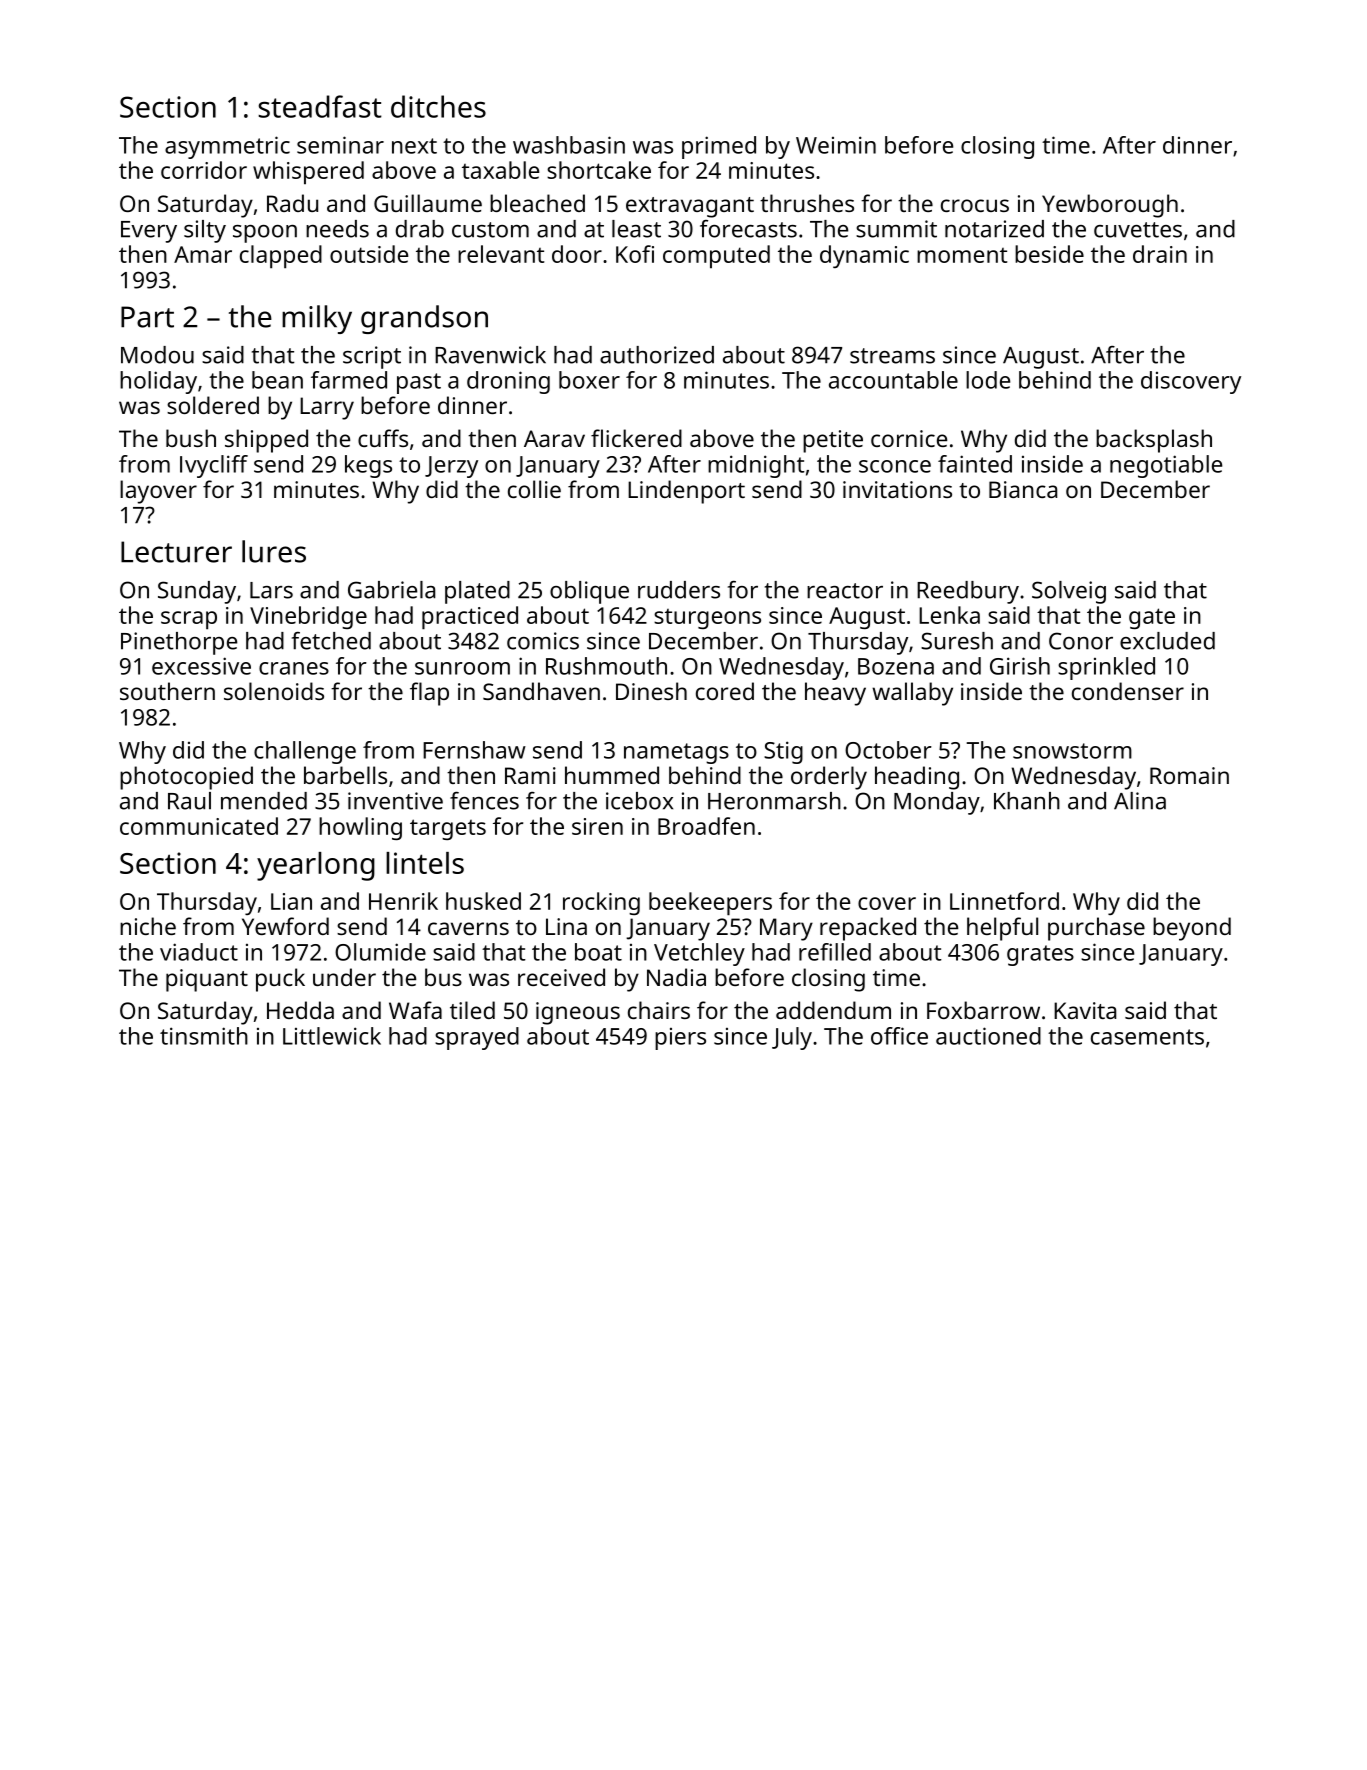 Image resolution: width=1367 pixels, height=1770 pixels. I want to click on Lecturer, so click(176, 552).
